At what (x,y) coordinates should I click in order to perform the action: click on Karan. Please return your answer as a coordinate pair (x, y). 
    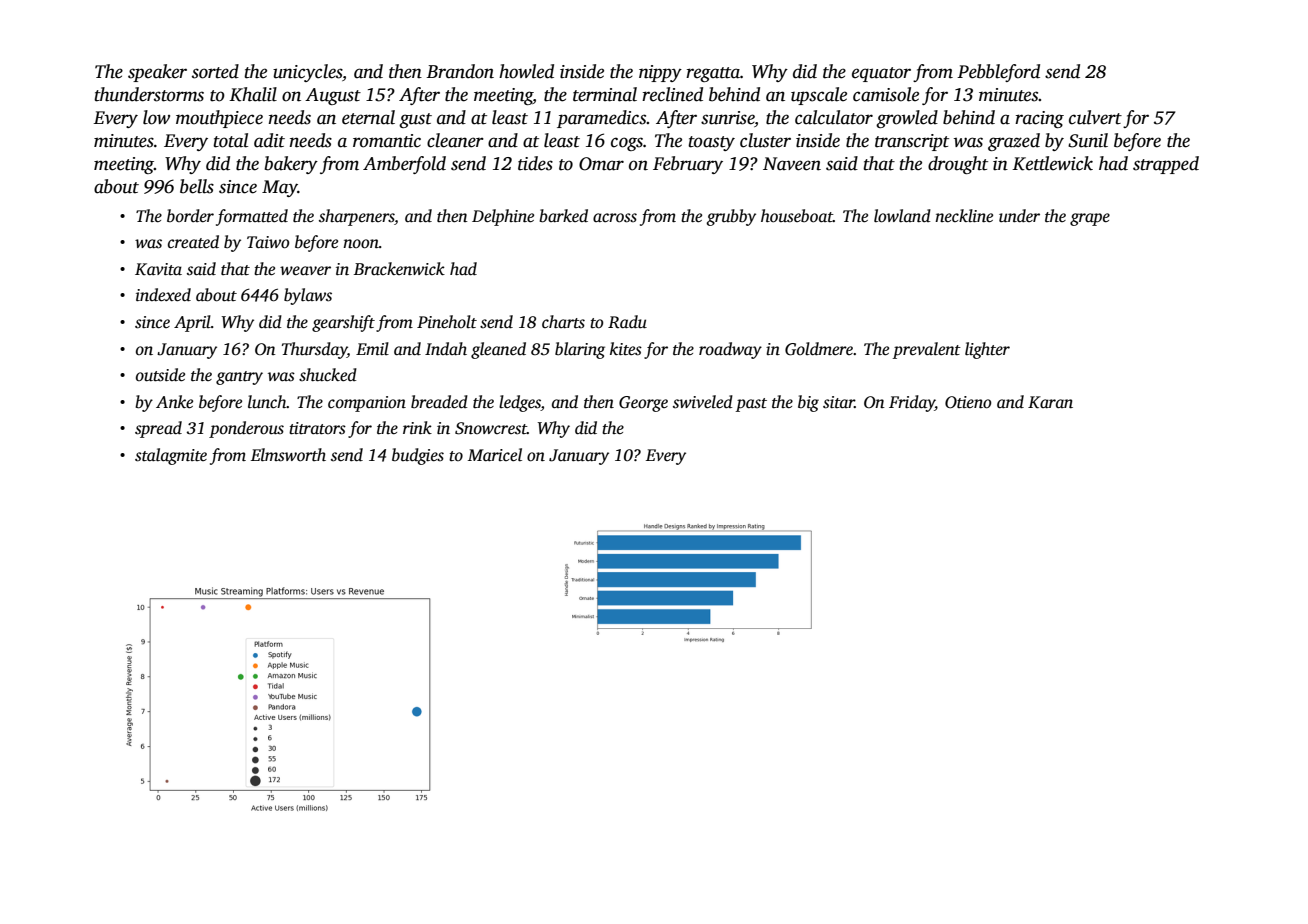
    Looking at the image, I should click on (1050, 402).
